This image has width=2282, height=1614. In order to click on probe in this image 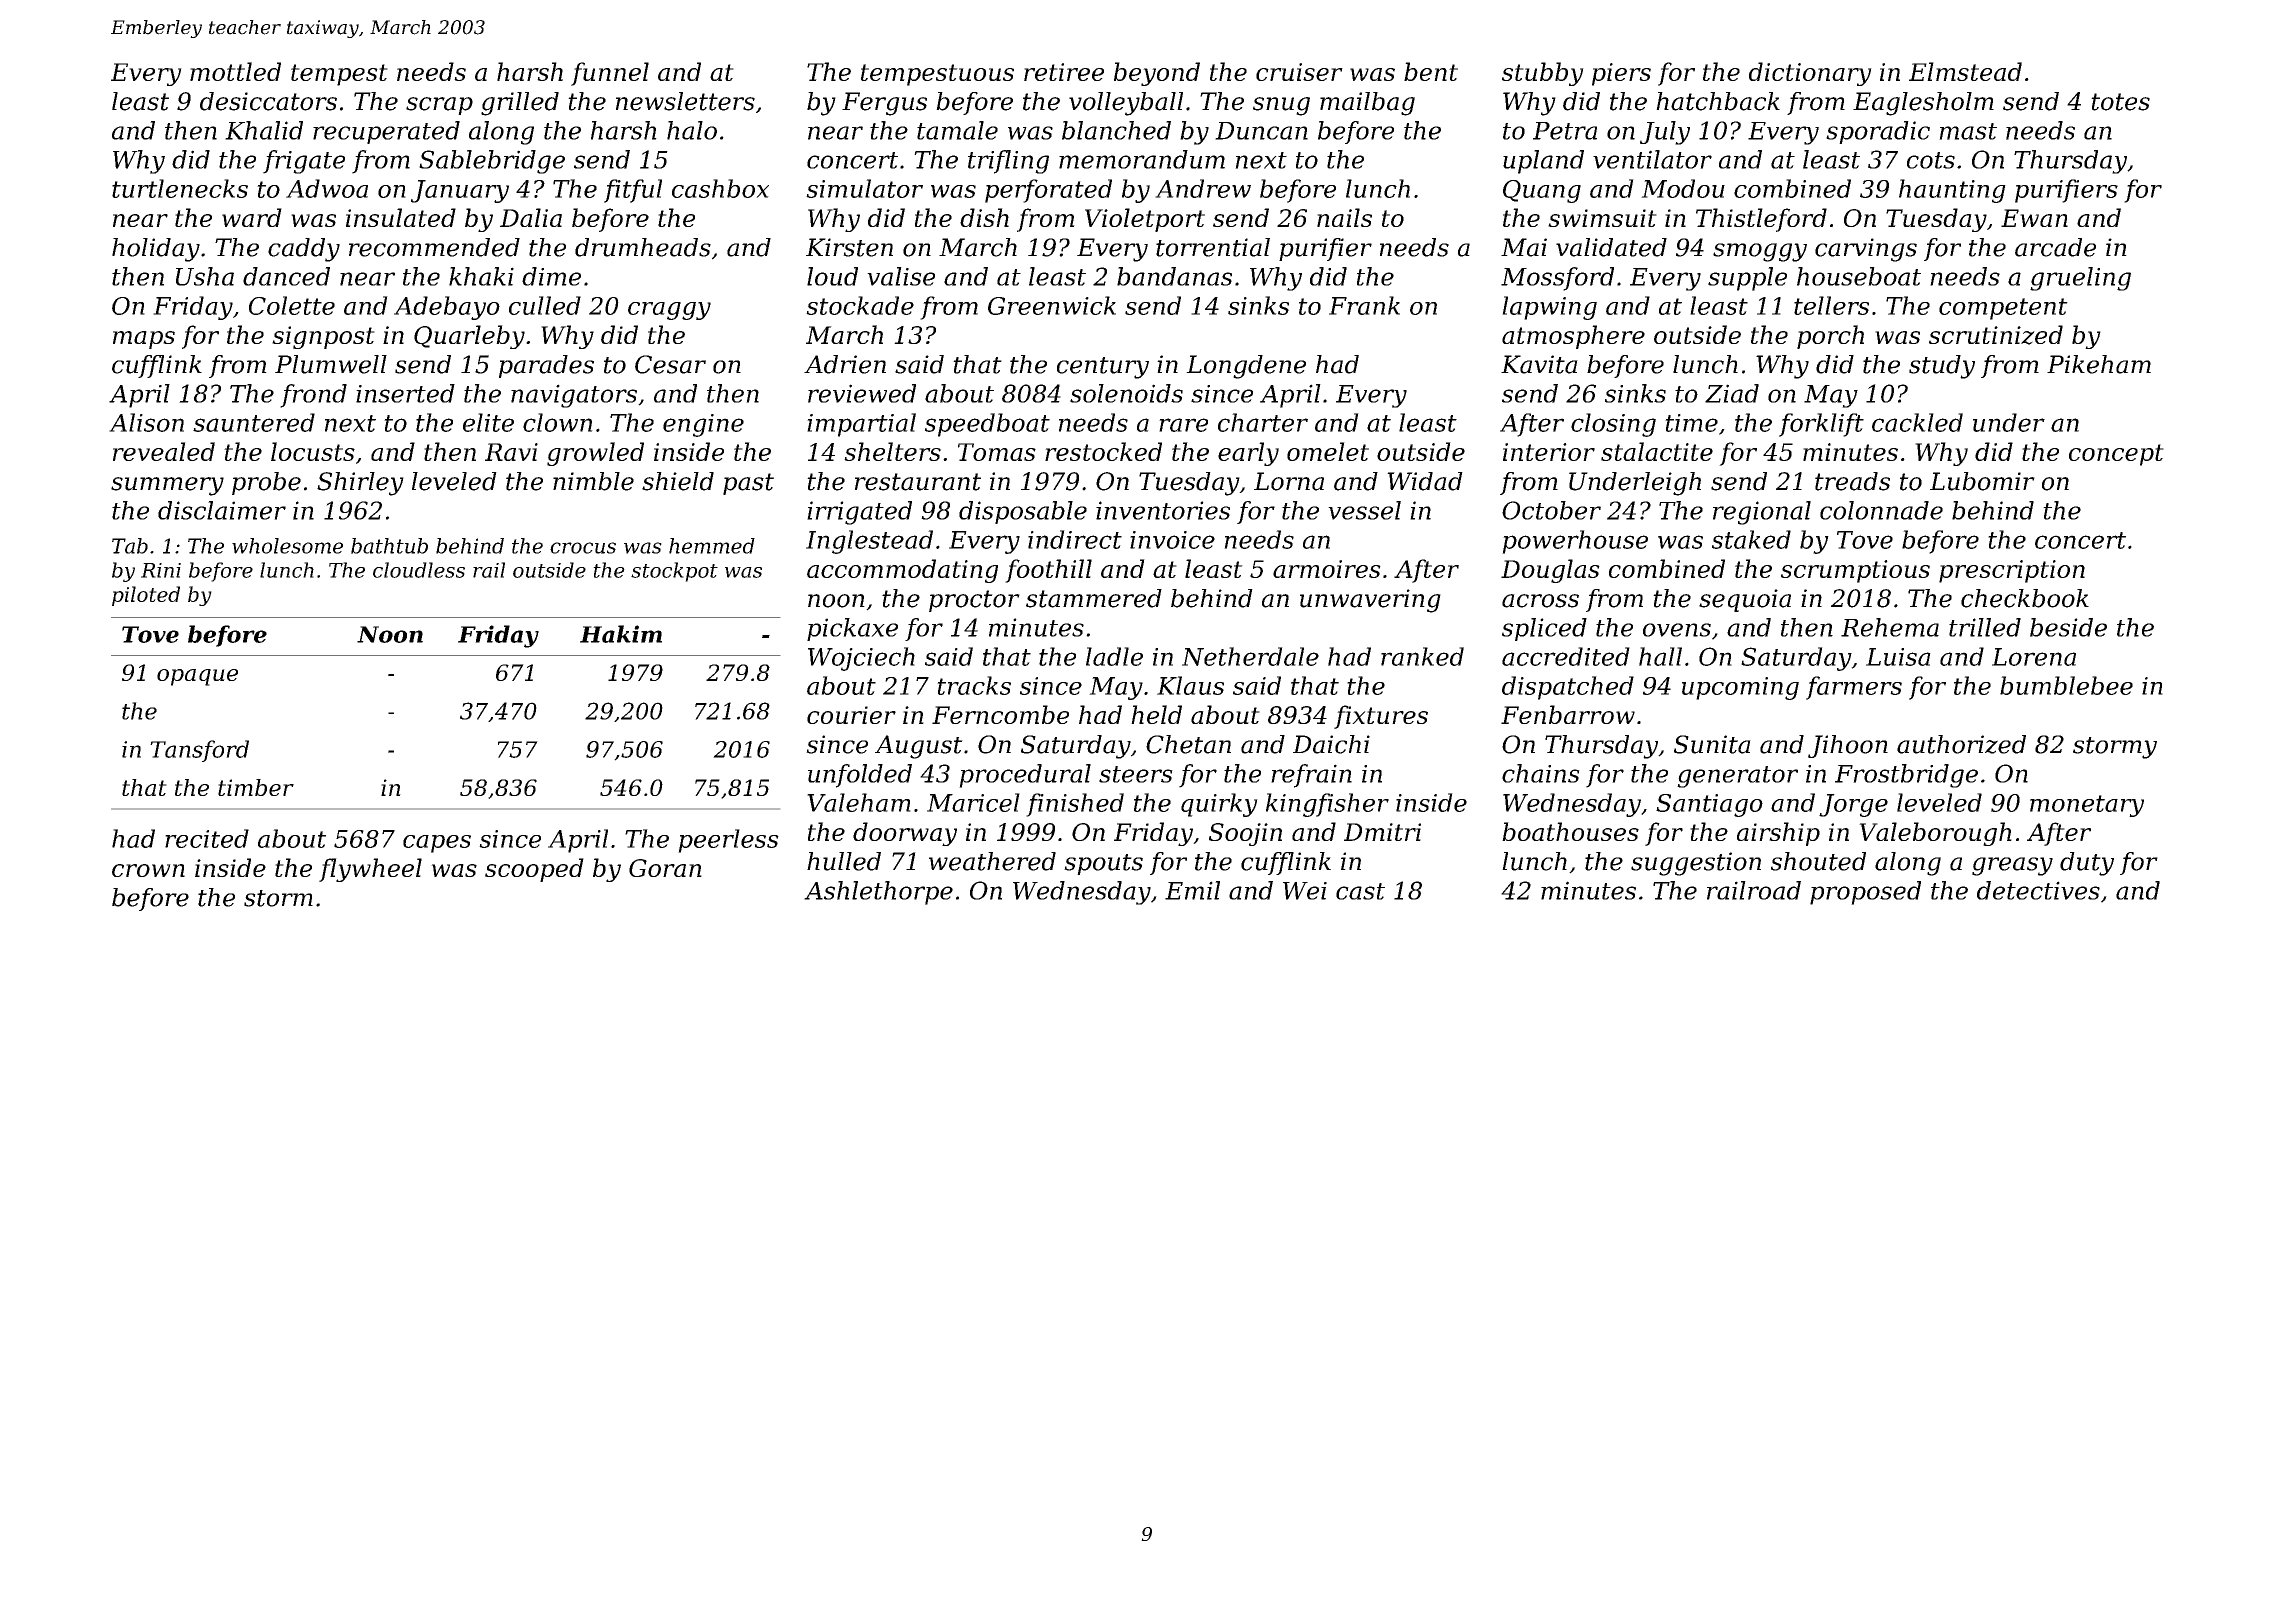, I will do `click(266, 483)`.
